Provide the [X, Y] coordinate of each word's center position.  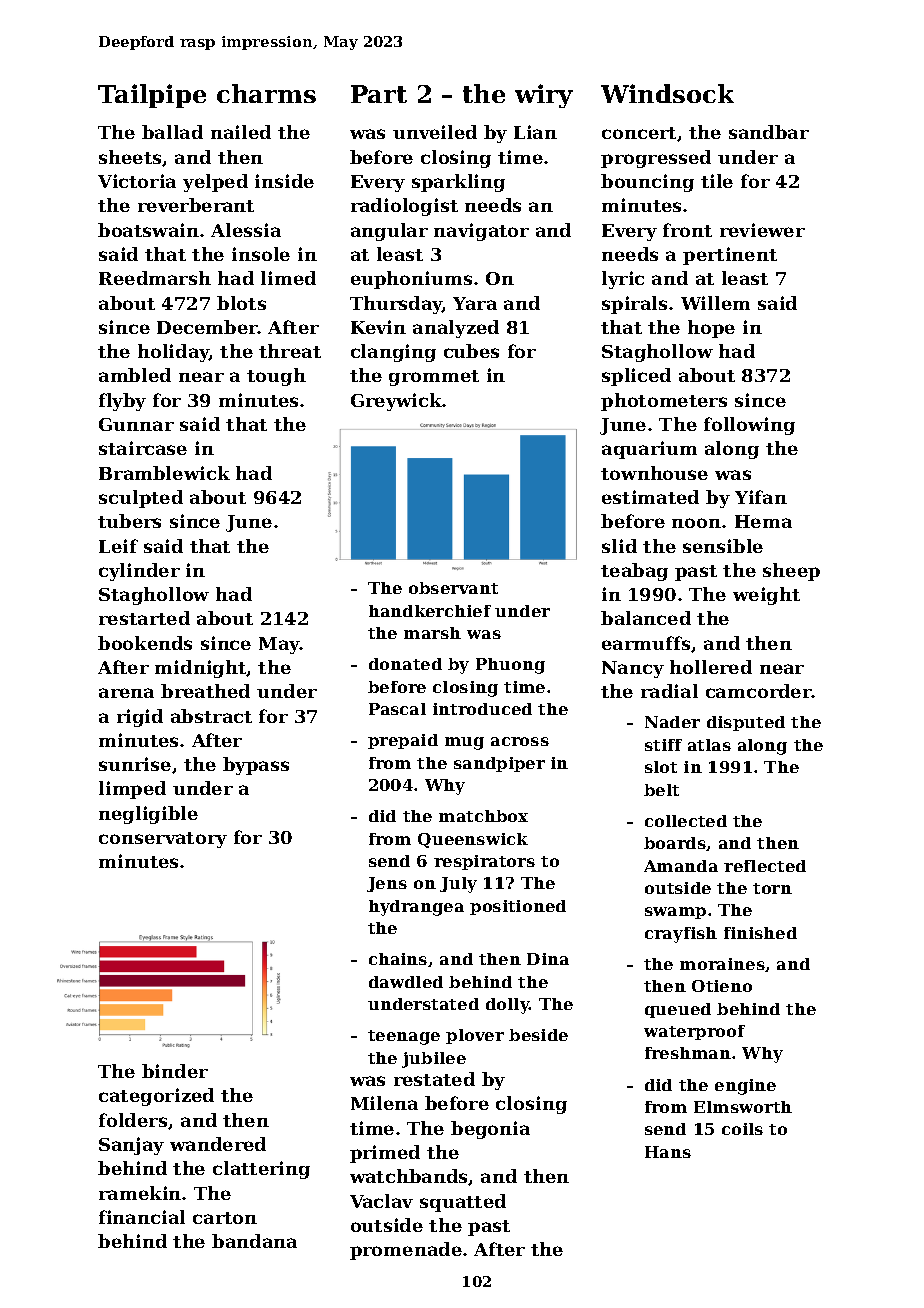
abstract [211, 716]
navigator [481, 232]
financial [142, 1217]
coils [742, 1129]
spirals [634, 305]
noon [696, 523]
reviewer [762, 230]
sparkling [458, 183]
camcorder [759, 691]
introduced [482, 709]
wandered [218, 1144]
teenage [404, 1037]
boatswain [148, 230]
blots [241, 303]
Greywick [397, 402]
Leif [118, 546]
